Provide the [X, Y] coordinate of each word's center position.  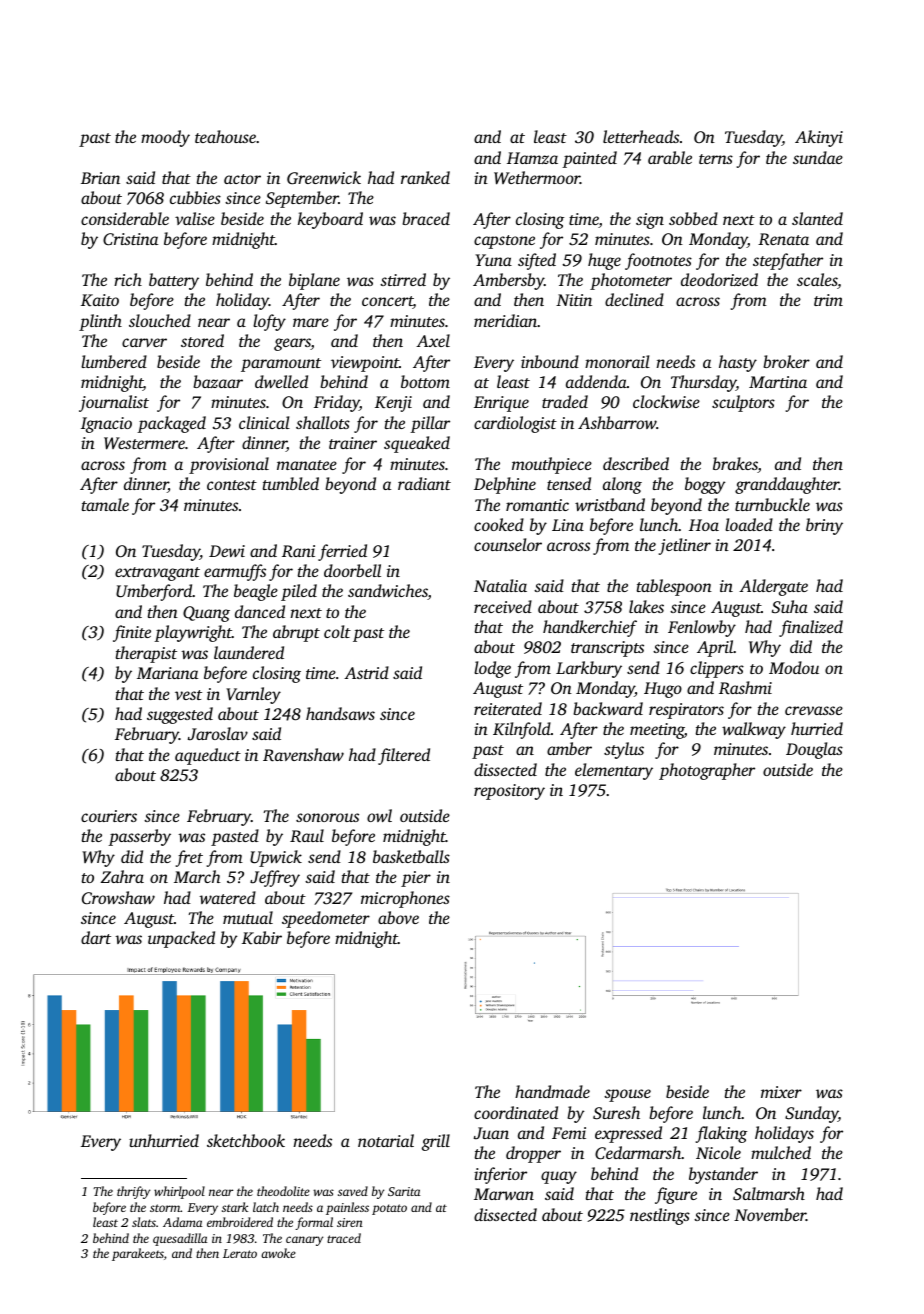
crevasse [814, 710]
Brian [100, 178]
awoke [278, 1253]
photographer [707, 771]
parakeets [138, 1254]
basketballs [411, 856]
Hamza [532, 158]
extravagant [157, 574]
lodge [492, 669]
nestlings [660, 1216]
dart [96, 937]
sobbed [693, 218]
